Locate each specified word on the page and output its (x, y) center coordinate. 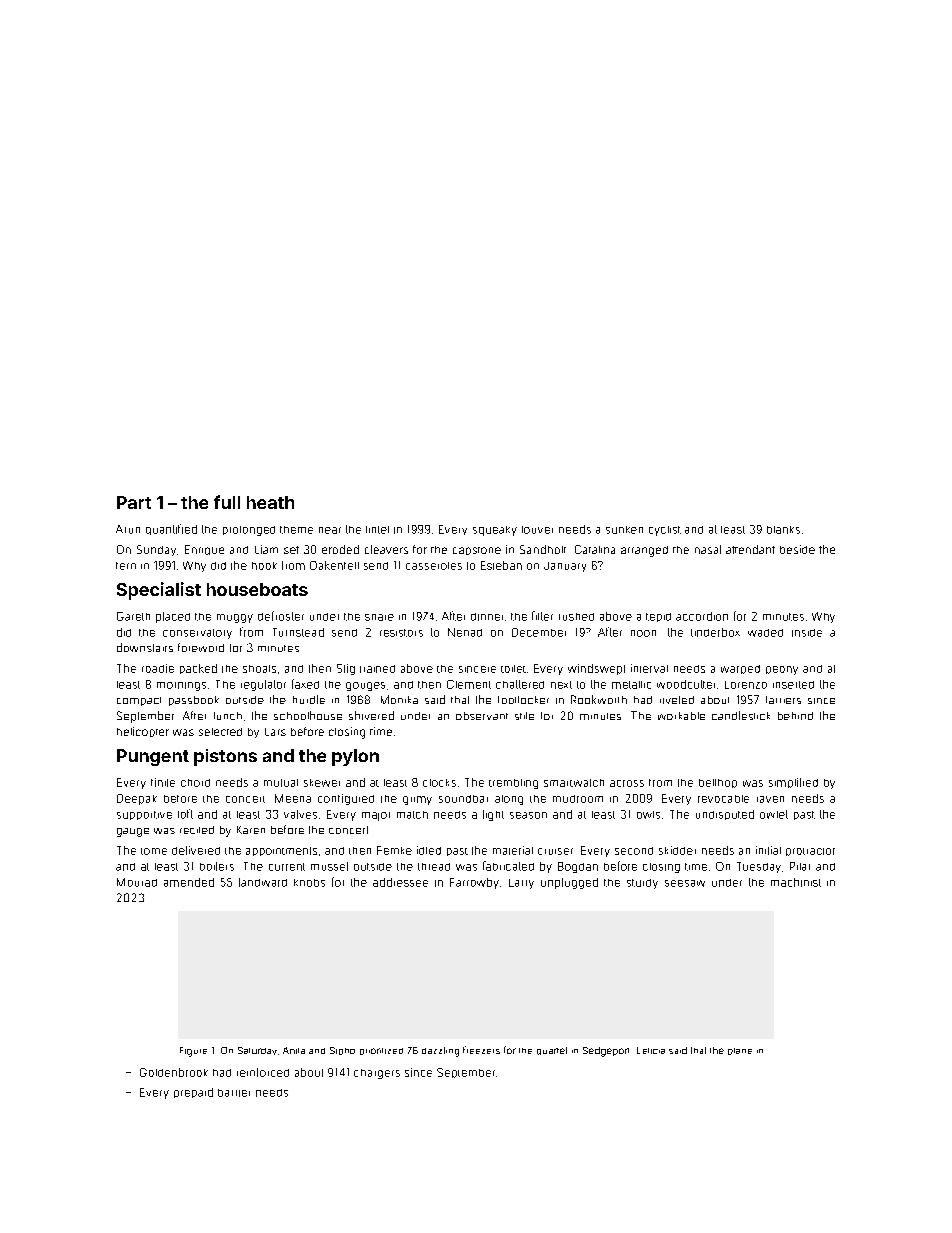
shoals (259, 669)
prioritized (381, 1051)
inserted (793, 685)
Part (134, 502)
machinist (796, 882)
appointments (281, 851)
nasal (708, 549)
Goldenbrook (174, 1072)
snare (379, 617)
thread (434, 867)
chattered (520, 684)
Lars (275, 732)
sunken (624, 530)
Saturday (257, 1051)
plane (740, 1051)
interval (649, 668)
